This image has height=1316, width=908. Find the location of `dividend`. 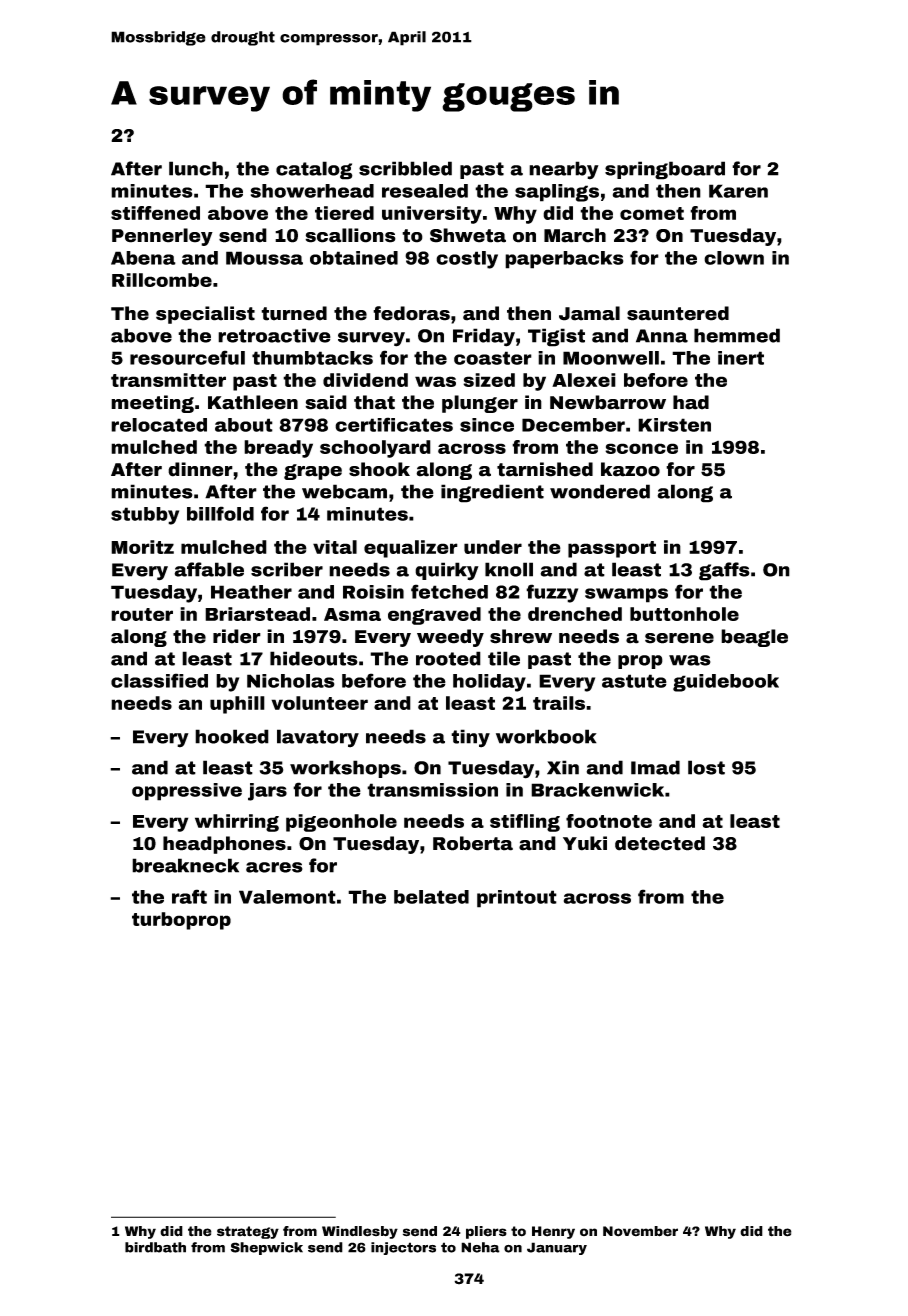

dividend is located at coordinates (365, 380).
